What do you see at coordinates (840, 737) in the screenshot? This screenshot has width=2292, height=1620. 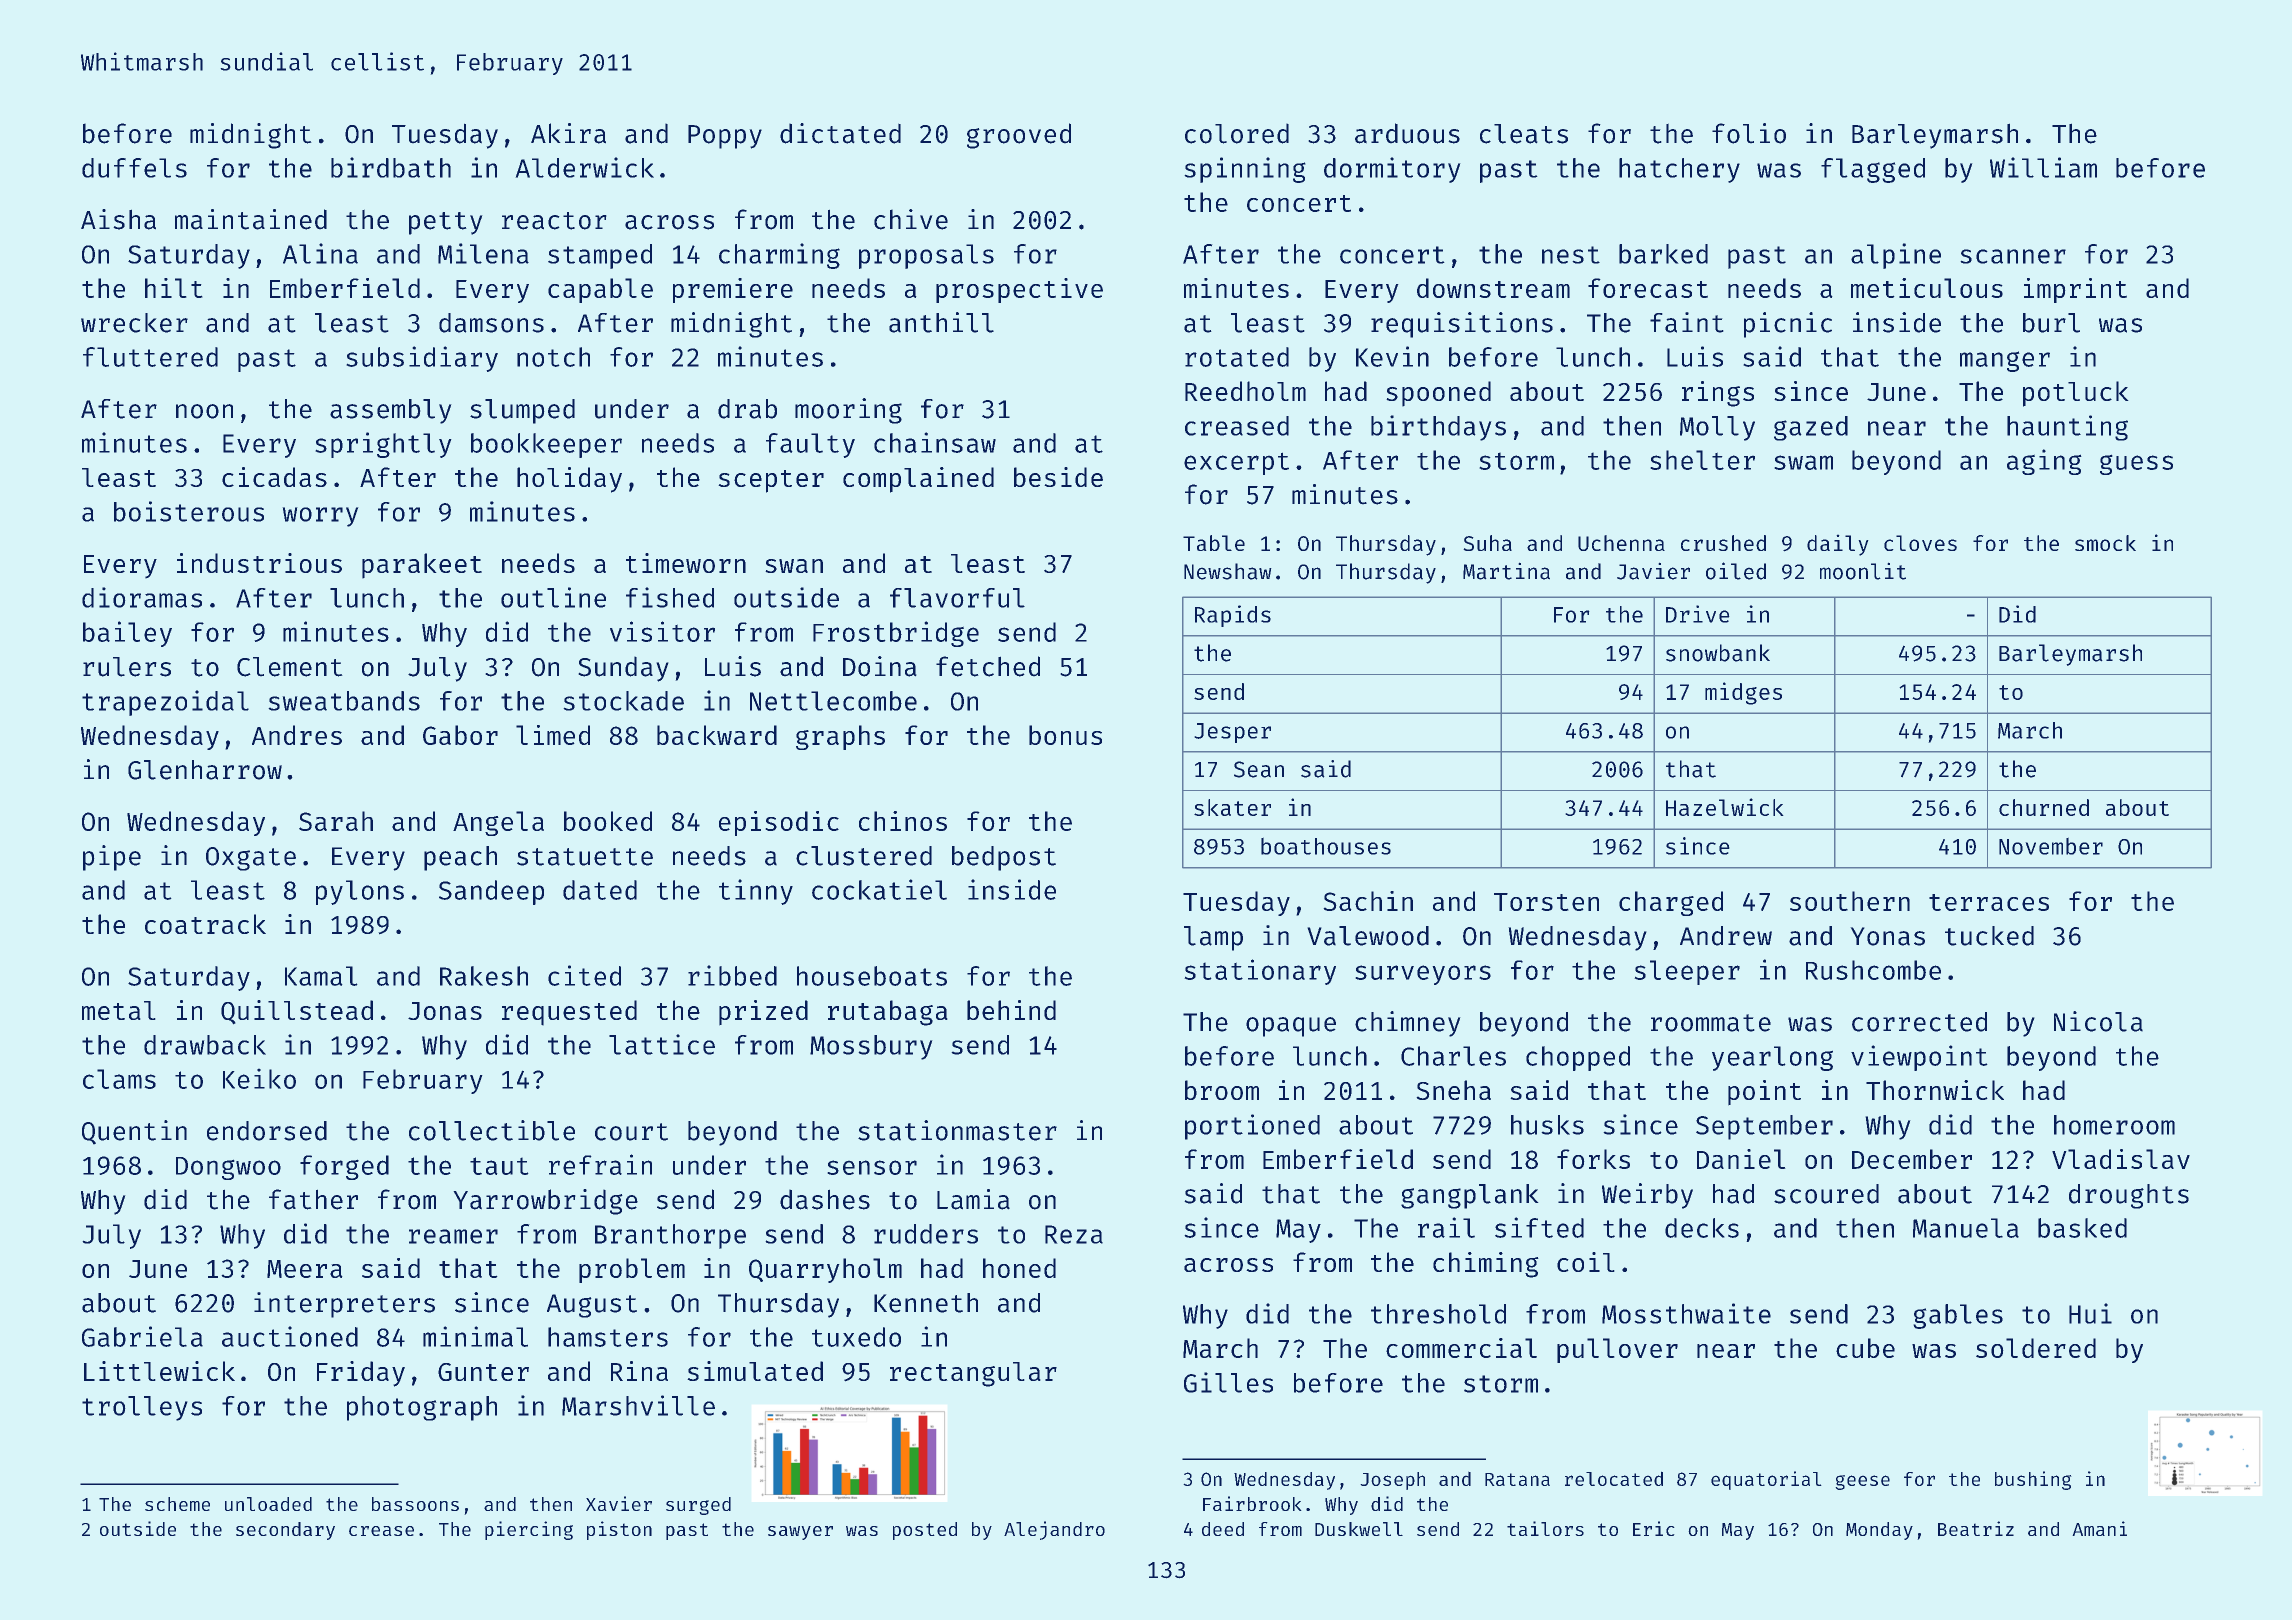 I see `graphs` at bounding box center [840, 737].
